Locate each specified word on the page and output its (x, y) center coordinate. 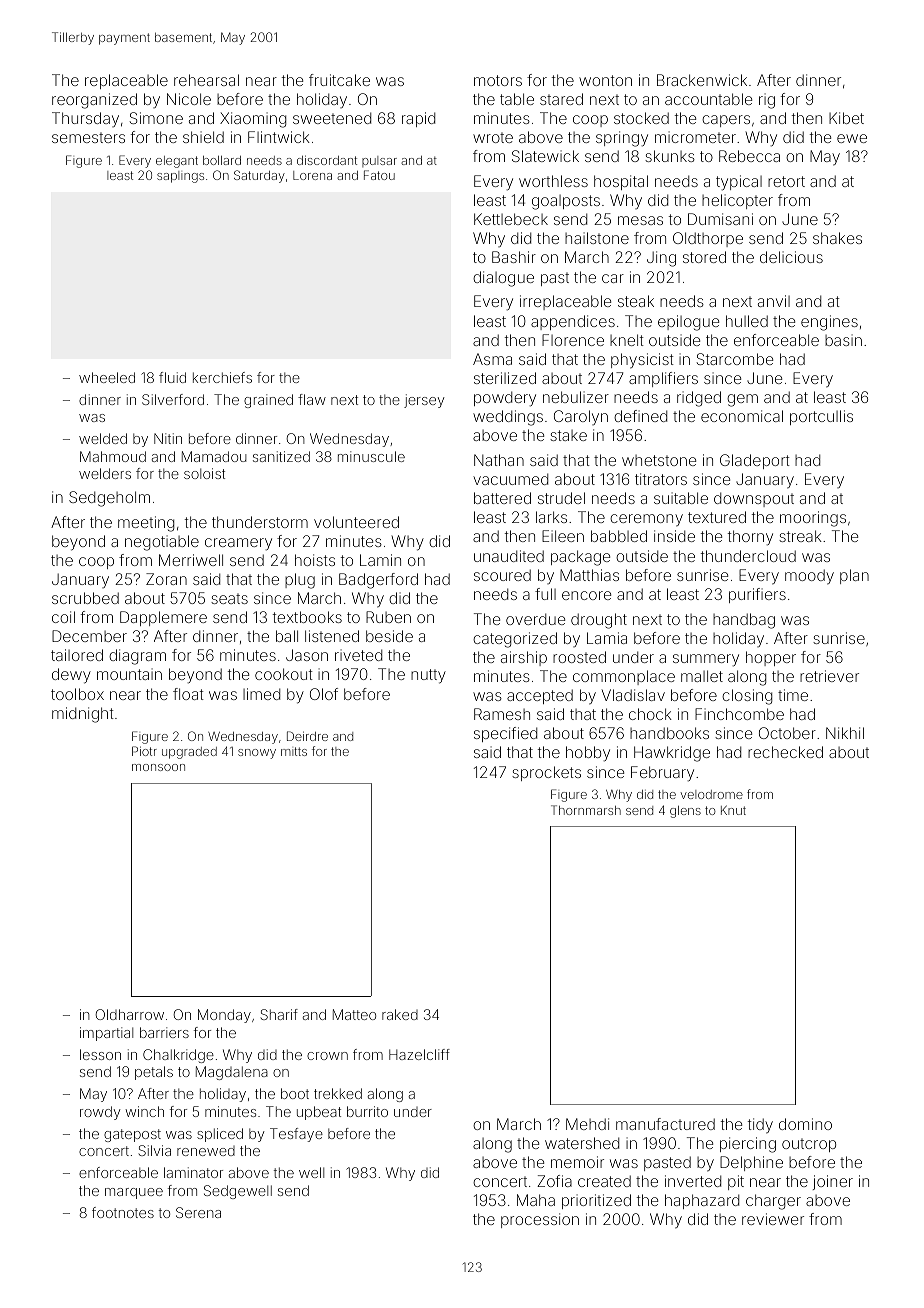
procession (540, 1220)
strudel (561, 498)
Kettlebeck (511, 219)
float (188, 694)
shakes (837, 238)
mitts (294, 751)
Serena (198, 1212)
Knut (733, 810)
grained (268, 401)
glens (685, 812)
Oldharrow (129, 1014)
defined (640, 416)
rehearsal (206, 80)
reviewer (773, 1219)
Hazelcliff (419, 1054)
